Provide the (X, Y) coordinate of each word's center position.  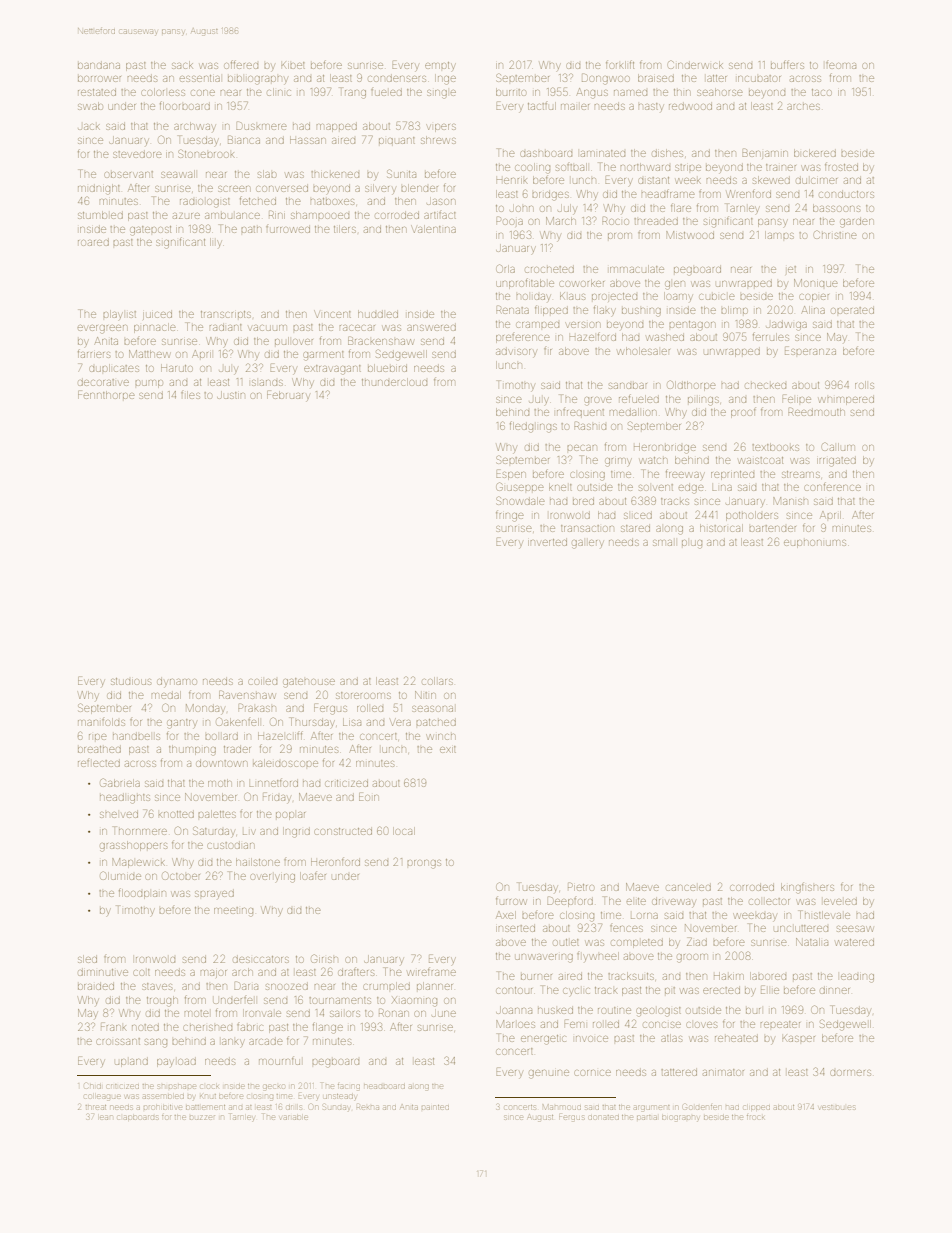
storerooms (363, 695)
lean (106, 1117)
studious (131, 681)
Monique (816, 283)
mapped (337, 128)
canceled (688, 888)
